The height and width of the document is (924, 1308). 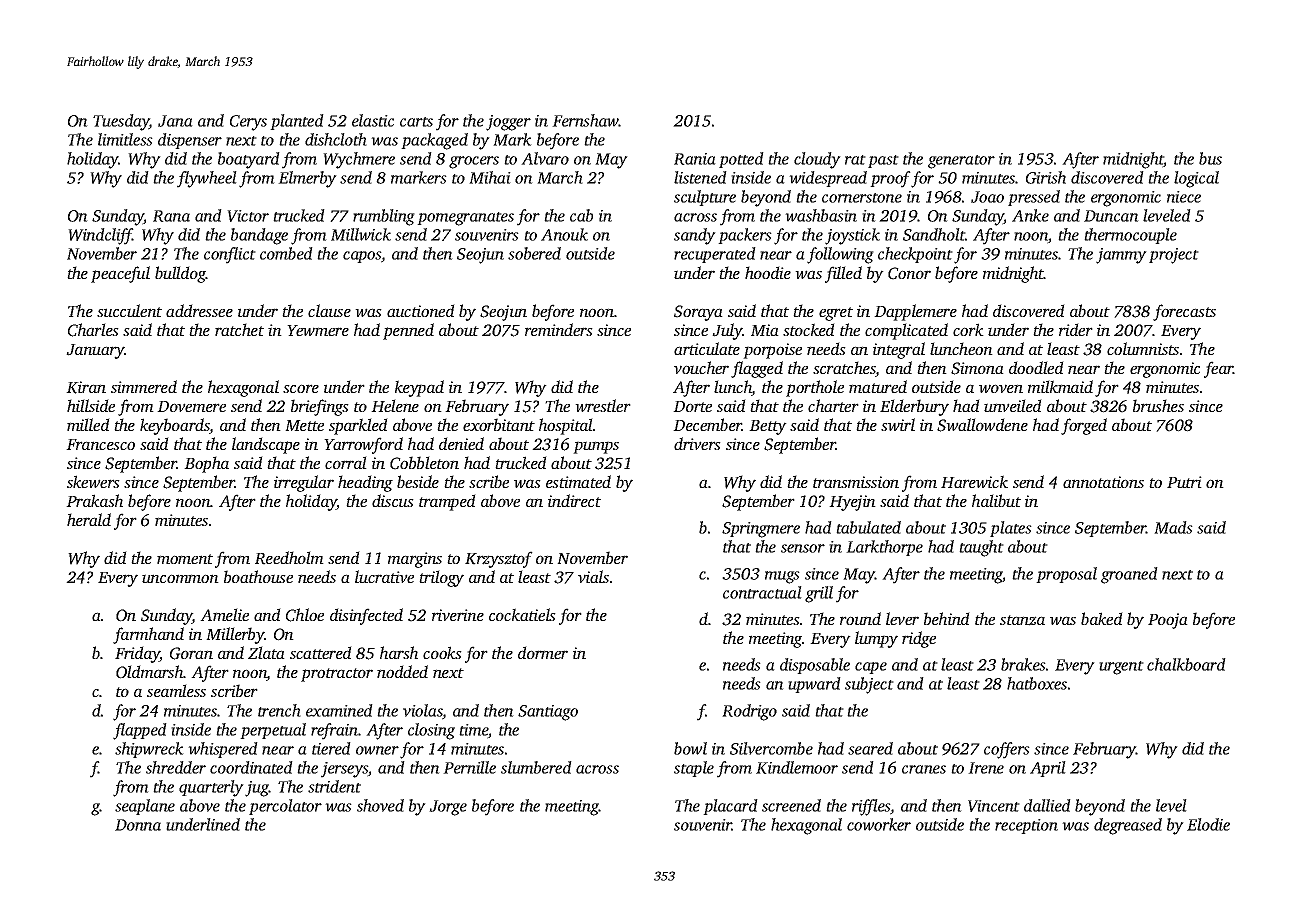 What do you see at coordinates (534, 253) in the document?
I see `sobered` at bounding box center [534, 253].
